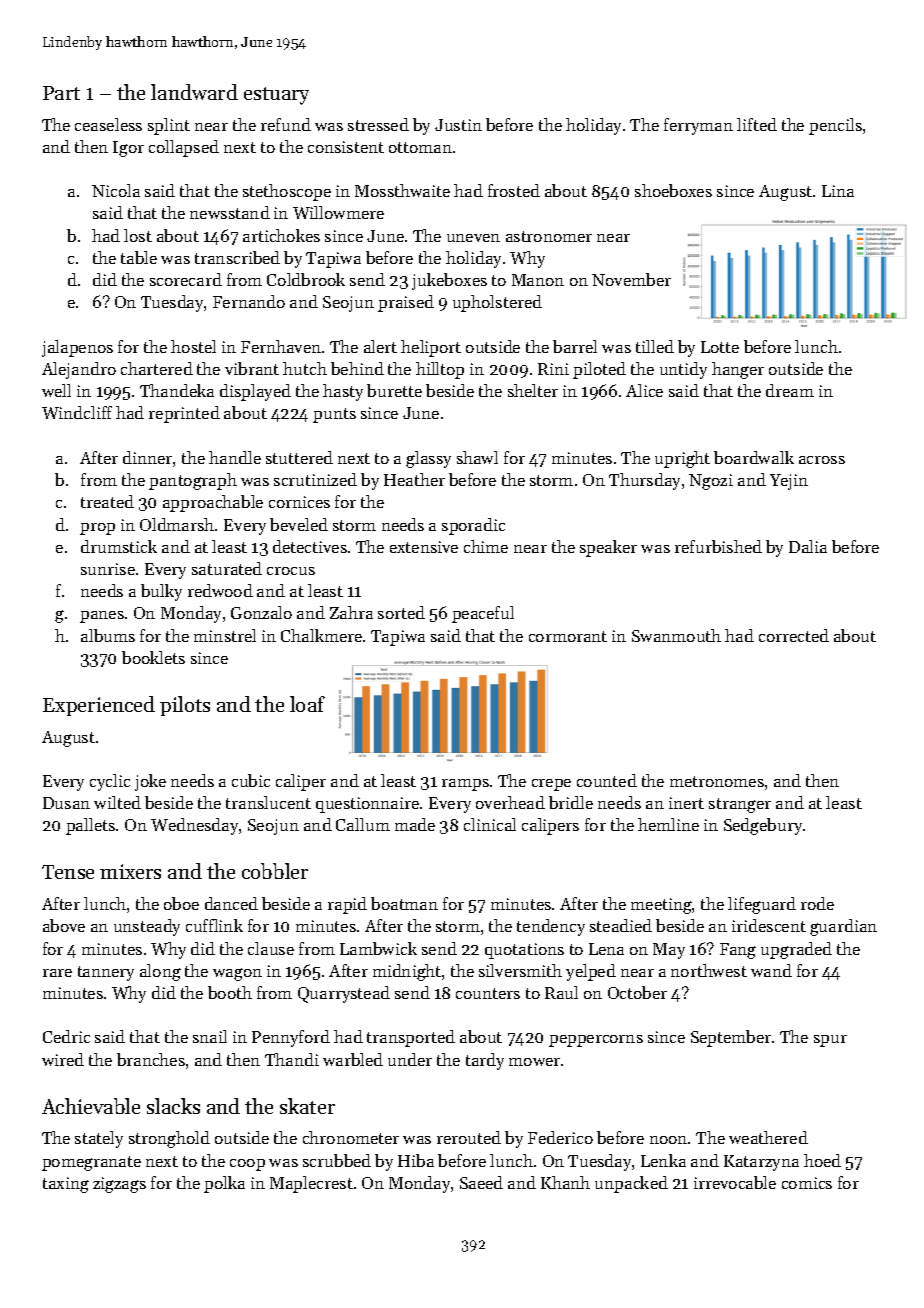  What do you see at coordinates (306, 279) in the document?
I see `Coldbrook` at bounding box center [306, 279].
